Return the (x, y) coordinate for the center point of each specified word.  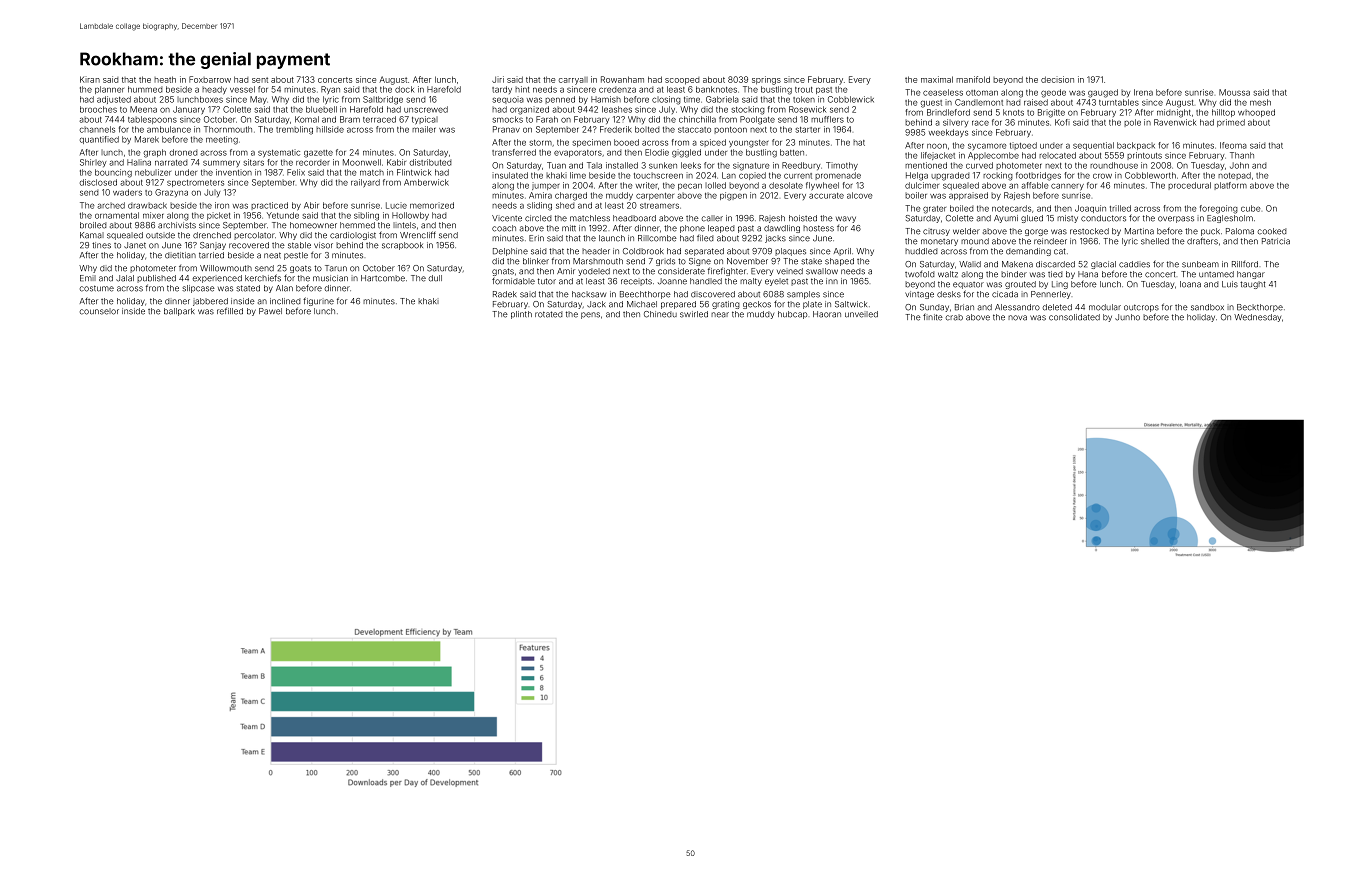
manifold (973, 79)
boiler (916, 195)
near (720, 315)
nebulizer (153, 172)
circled (538, 218)
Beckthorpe (1260, 308)
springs (766, 80)
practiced (269, 206)
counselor (99, 311)
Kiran (90, 79)
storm (540, 143)
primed (1231, 123)
